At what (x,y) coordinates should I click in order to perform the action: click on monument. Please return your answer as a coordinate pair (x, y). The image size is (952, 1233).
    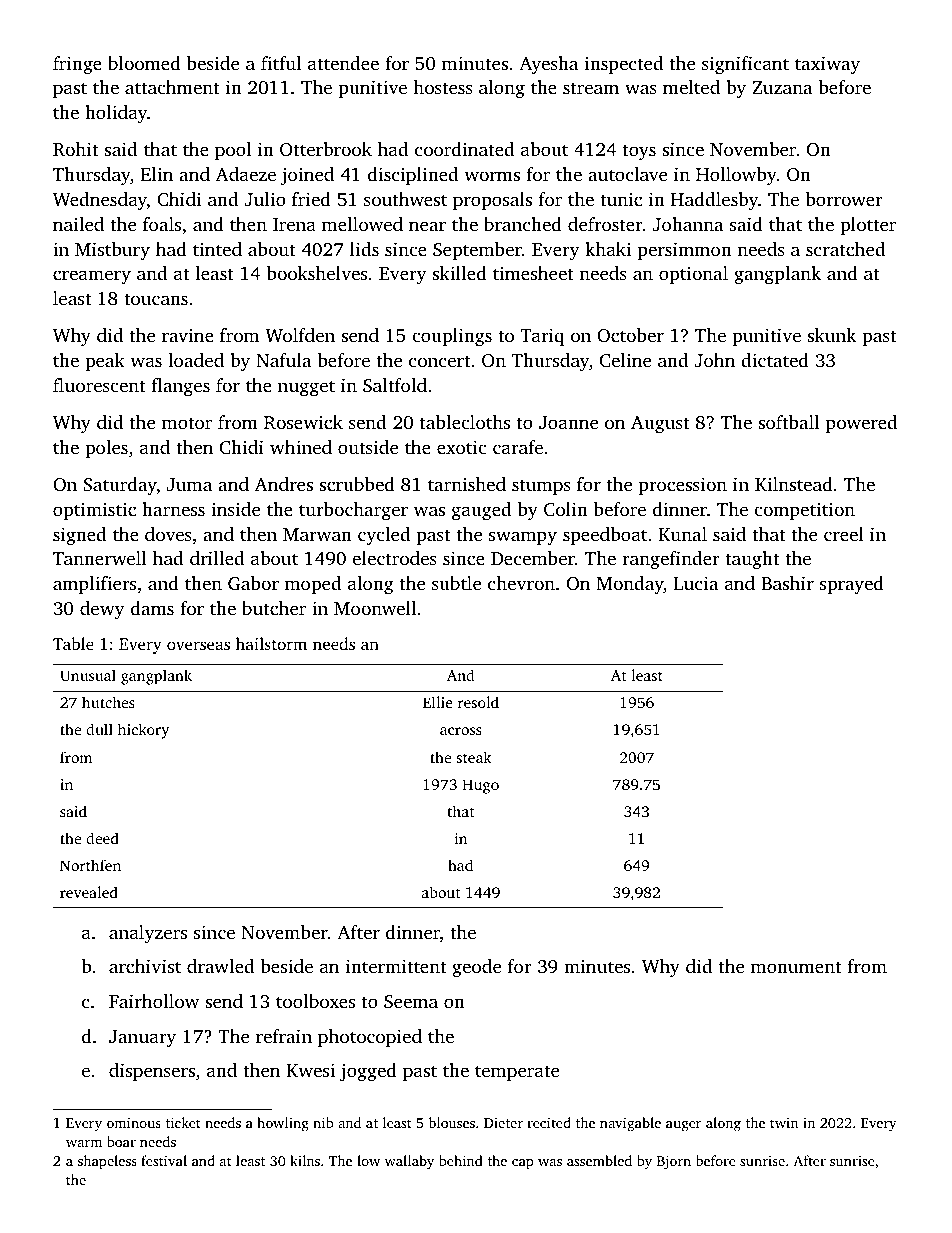
    Looking at the image, I should click on (796, 967).
